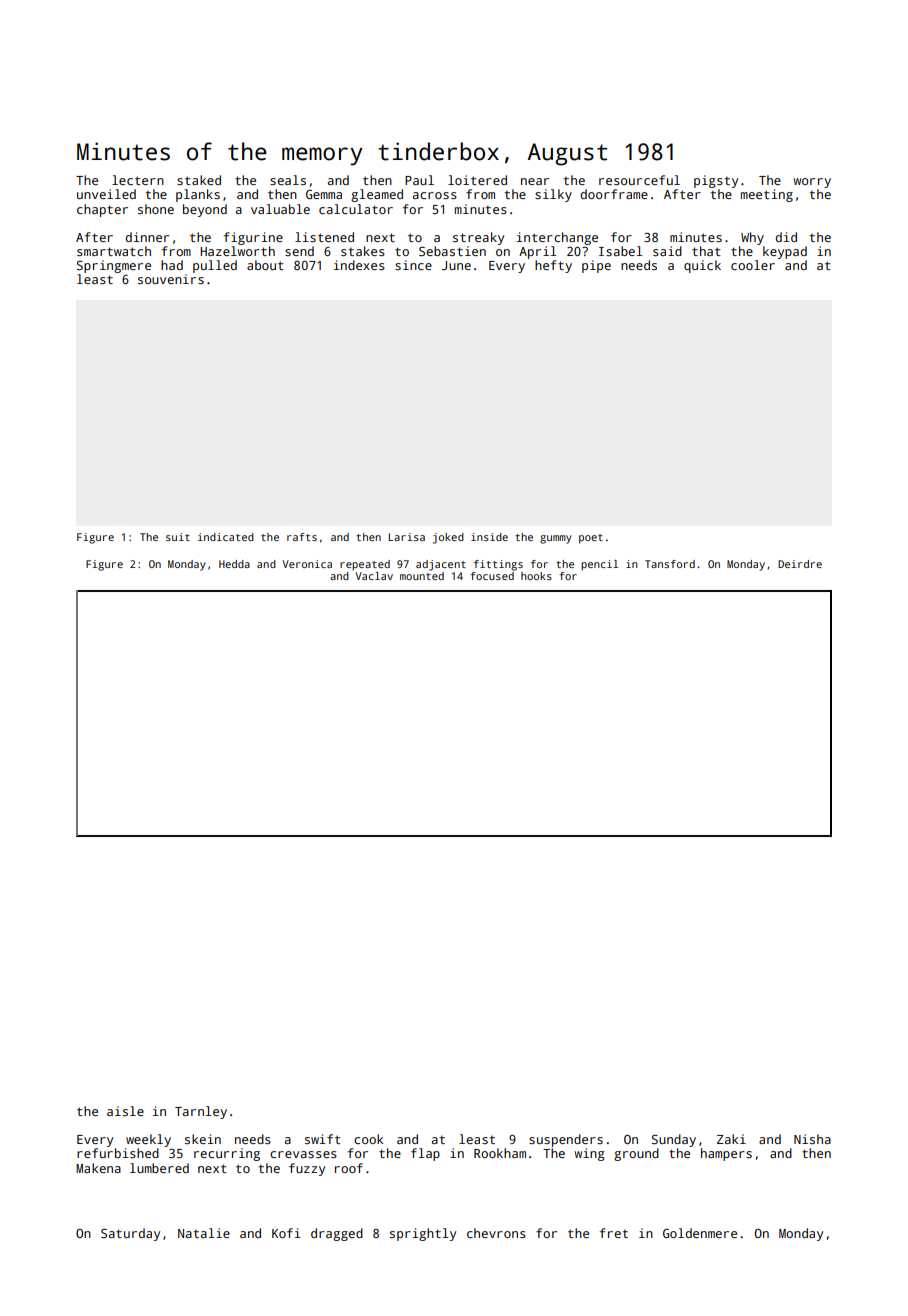  I want to click on seals, so click(288, 180).
